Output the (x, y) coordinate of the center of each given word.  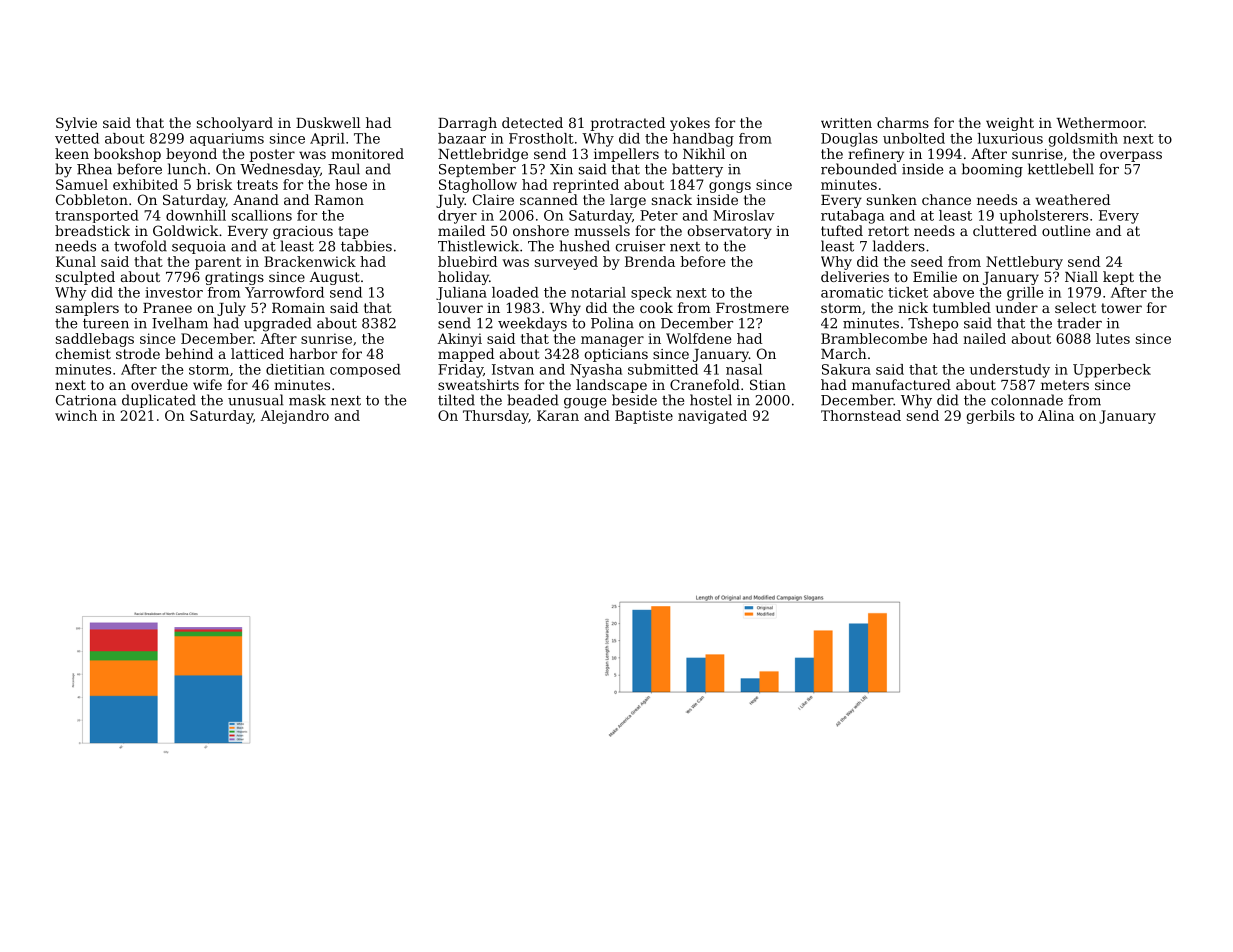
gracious (303, 232)
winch (76, 415)
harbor (313, 353)
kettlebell (1061, 169)
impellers (626, 155)
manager (612, 341)
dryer (457, 217)
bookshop (127, 155)
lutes (1113, 338)
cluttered (1005, 230)
